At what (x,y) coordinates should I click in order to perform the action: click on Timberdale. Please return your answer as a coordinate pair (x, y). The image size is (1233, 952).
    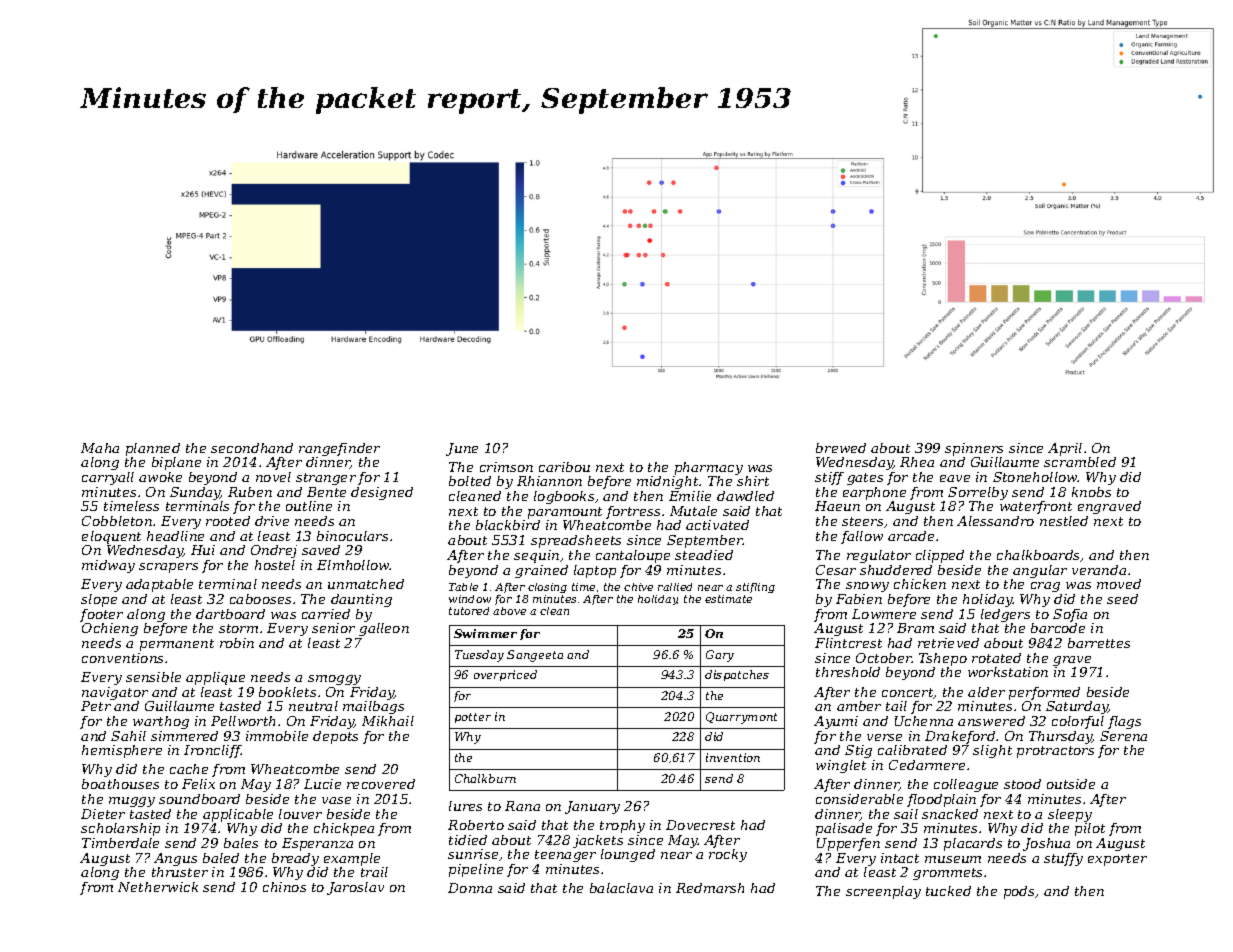
    Looking at the image, I should click on (120, 843).
